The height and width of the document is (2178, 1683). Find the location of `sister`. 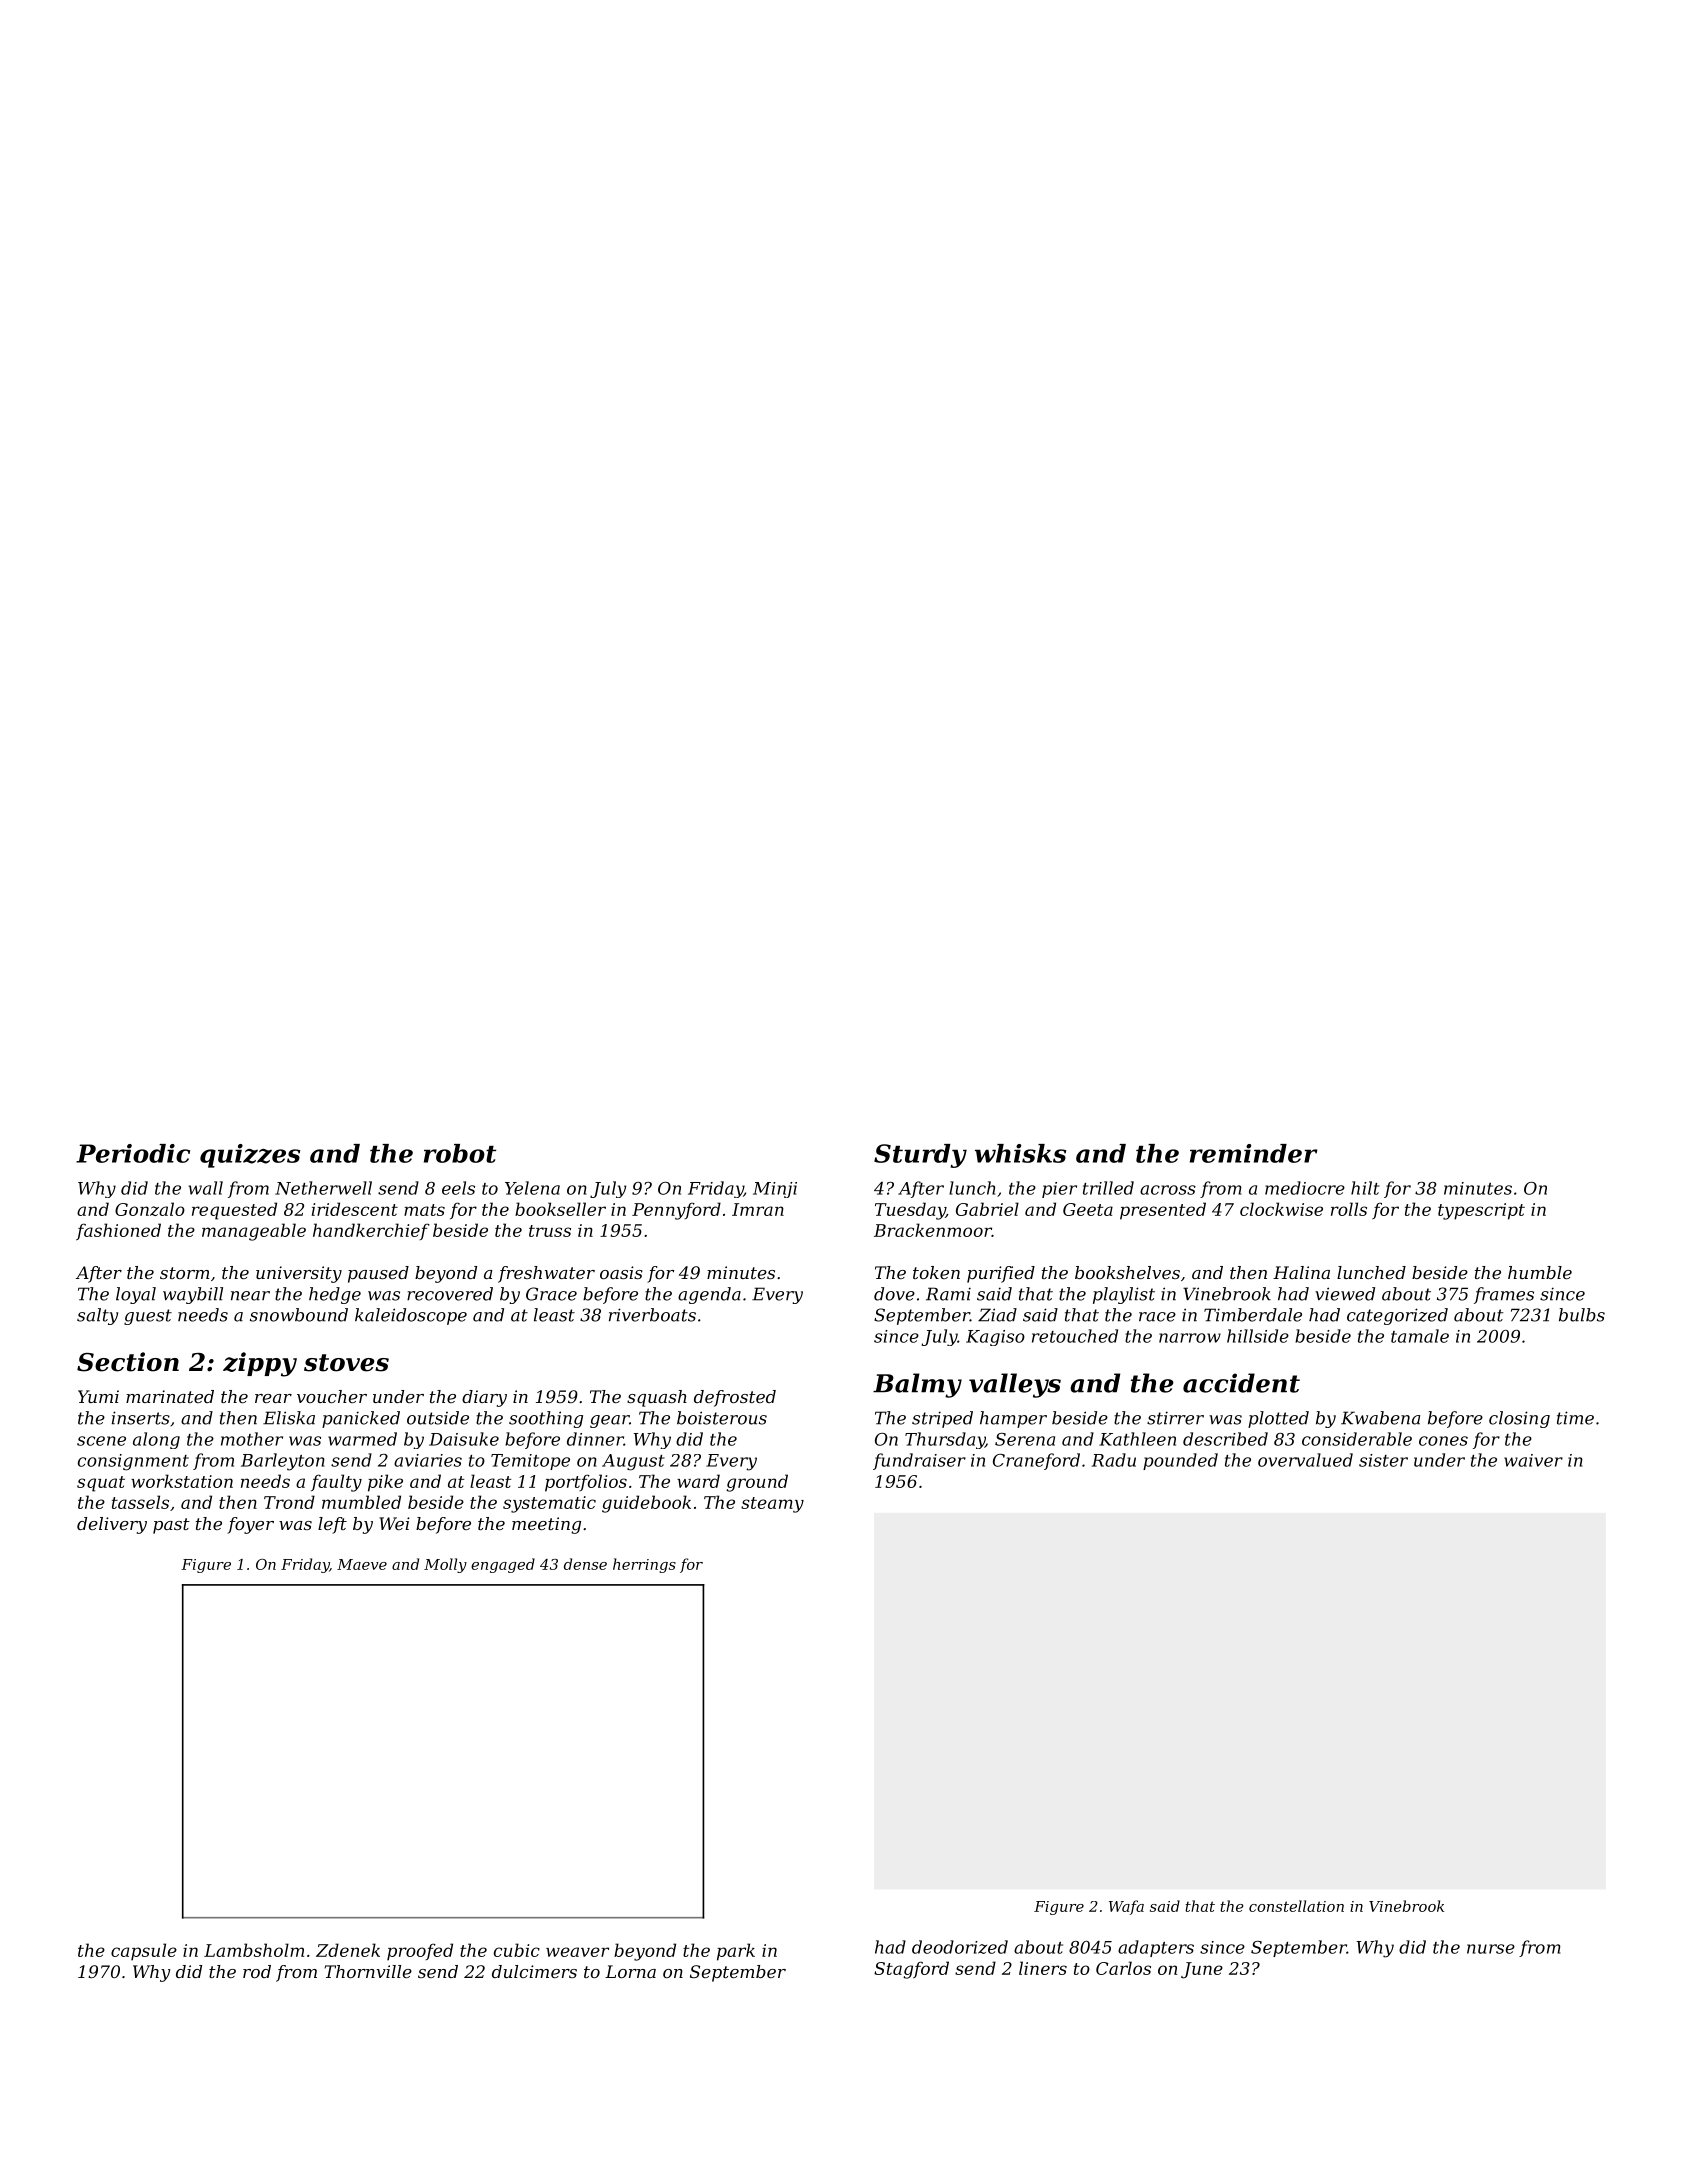

sister is located at coordinates (1383, 1460).
